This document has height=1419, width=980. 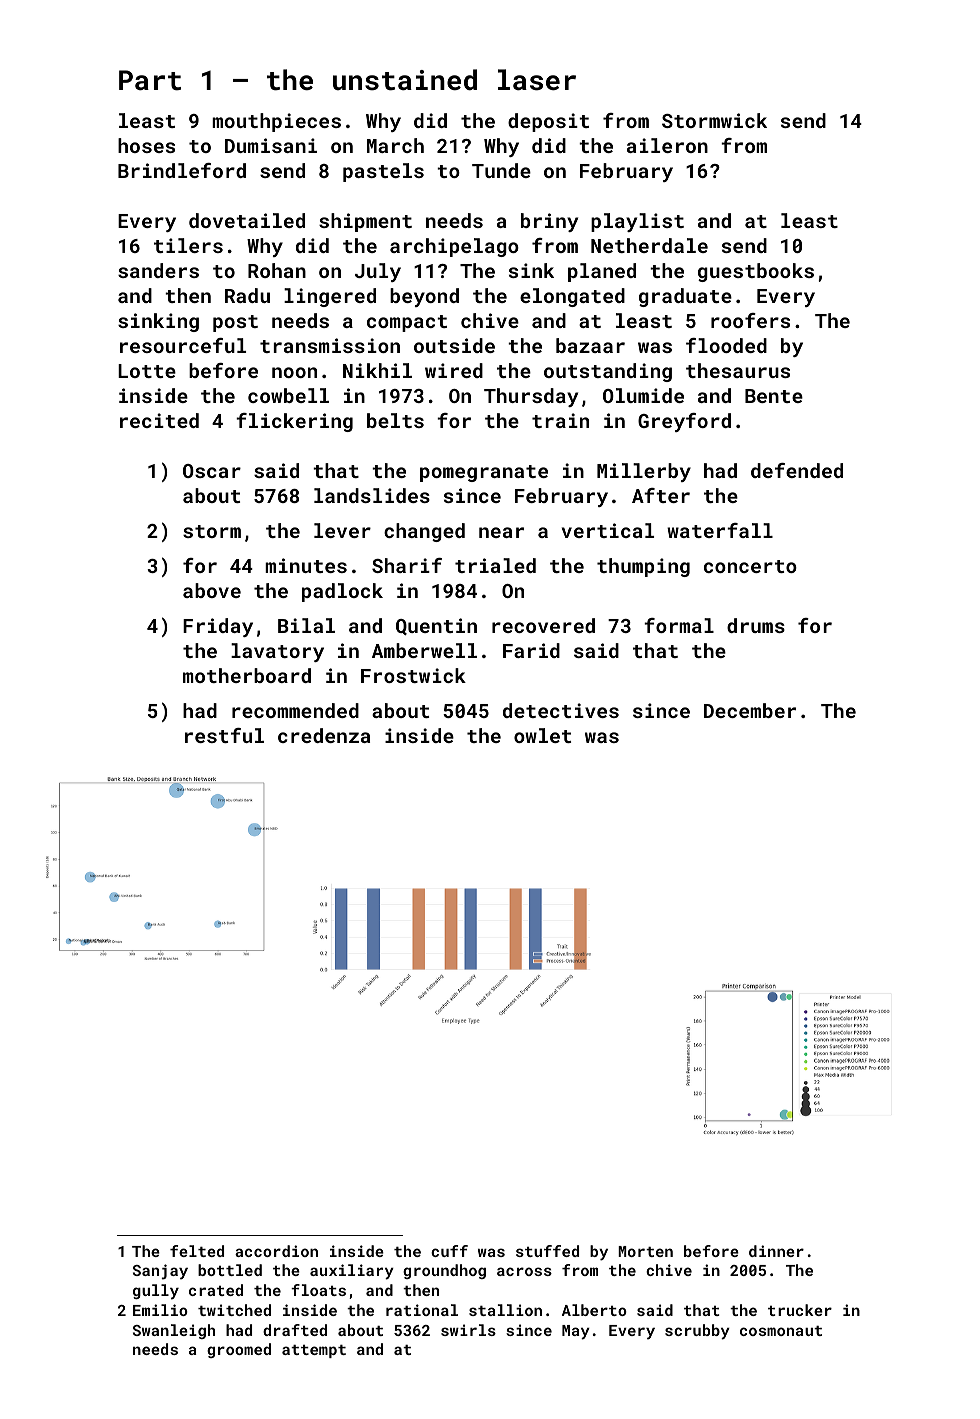 What do you see at coordinates (422, 1310) in the document?
I see `rational` at bounding box center [422, 1310].
